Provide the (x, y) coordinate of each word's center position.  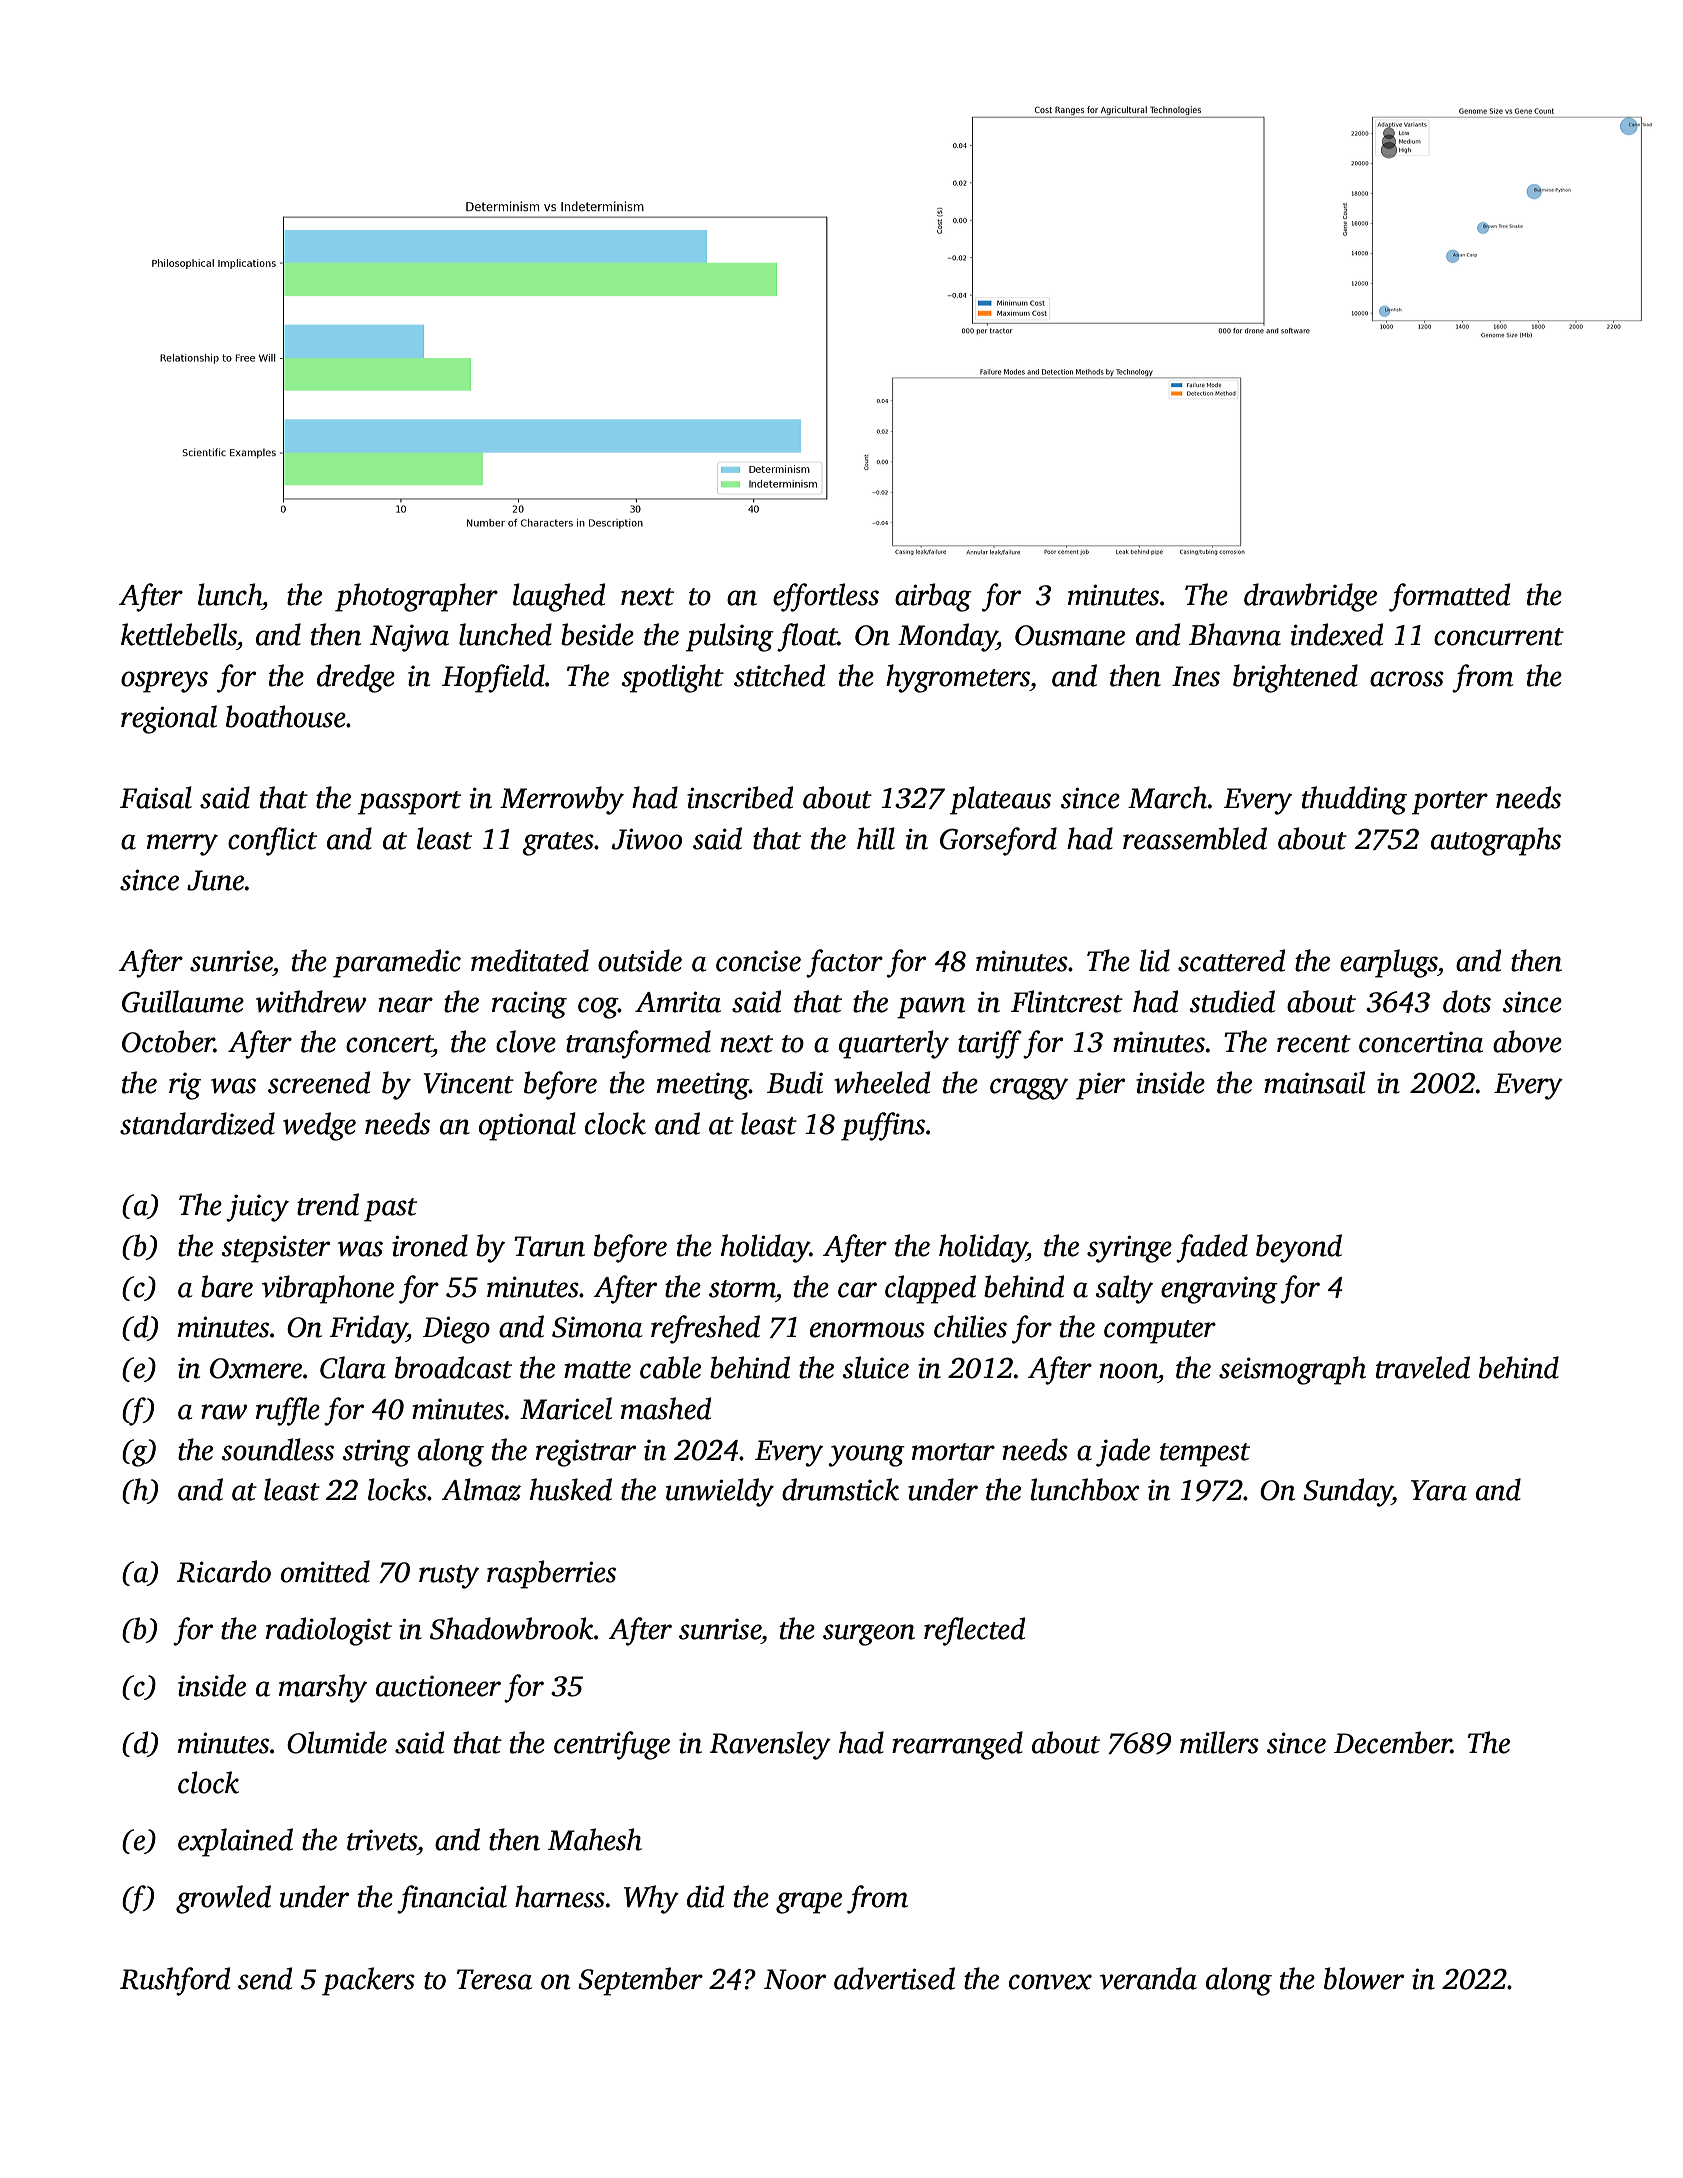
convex (1050, 1982)
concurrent (1499, 637)
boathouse (286, 716)
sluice (875, 1367)
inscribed (740, 797)
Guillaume (183, 1001)
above (1527, 1041)
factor (844, 963)
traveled (1423, 1367)
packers (368, 1981)
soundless (277, 1449)
